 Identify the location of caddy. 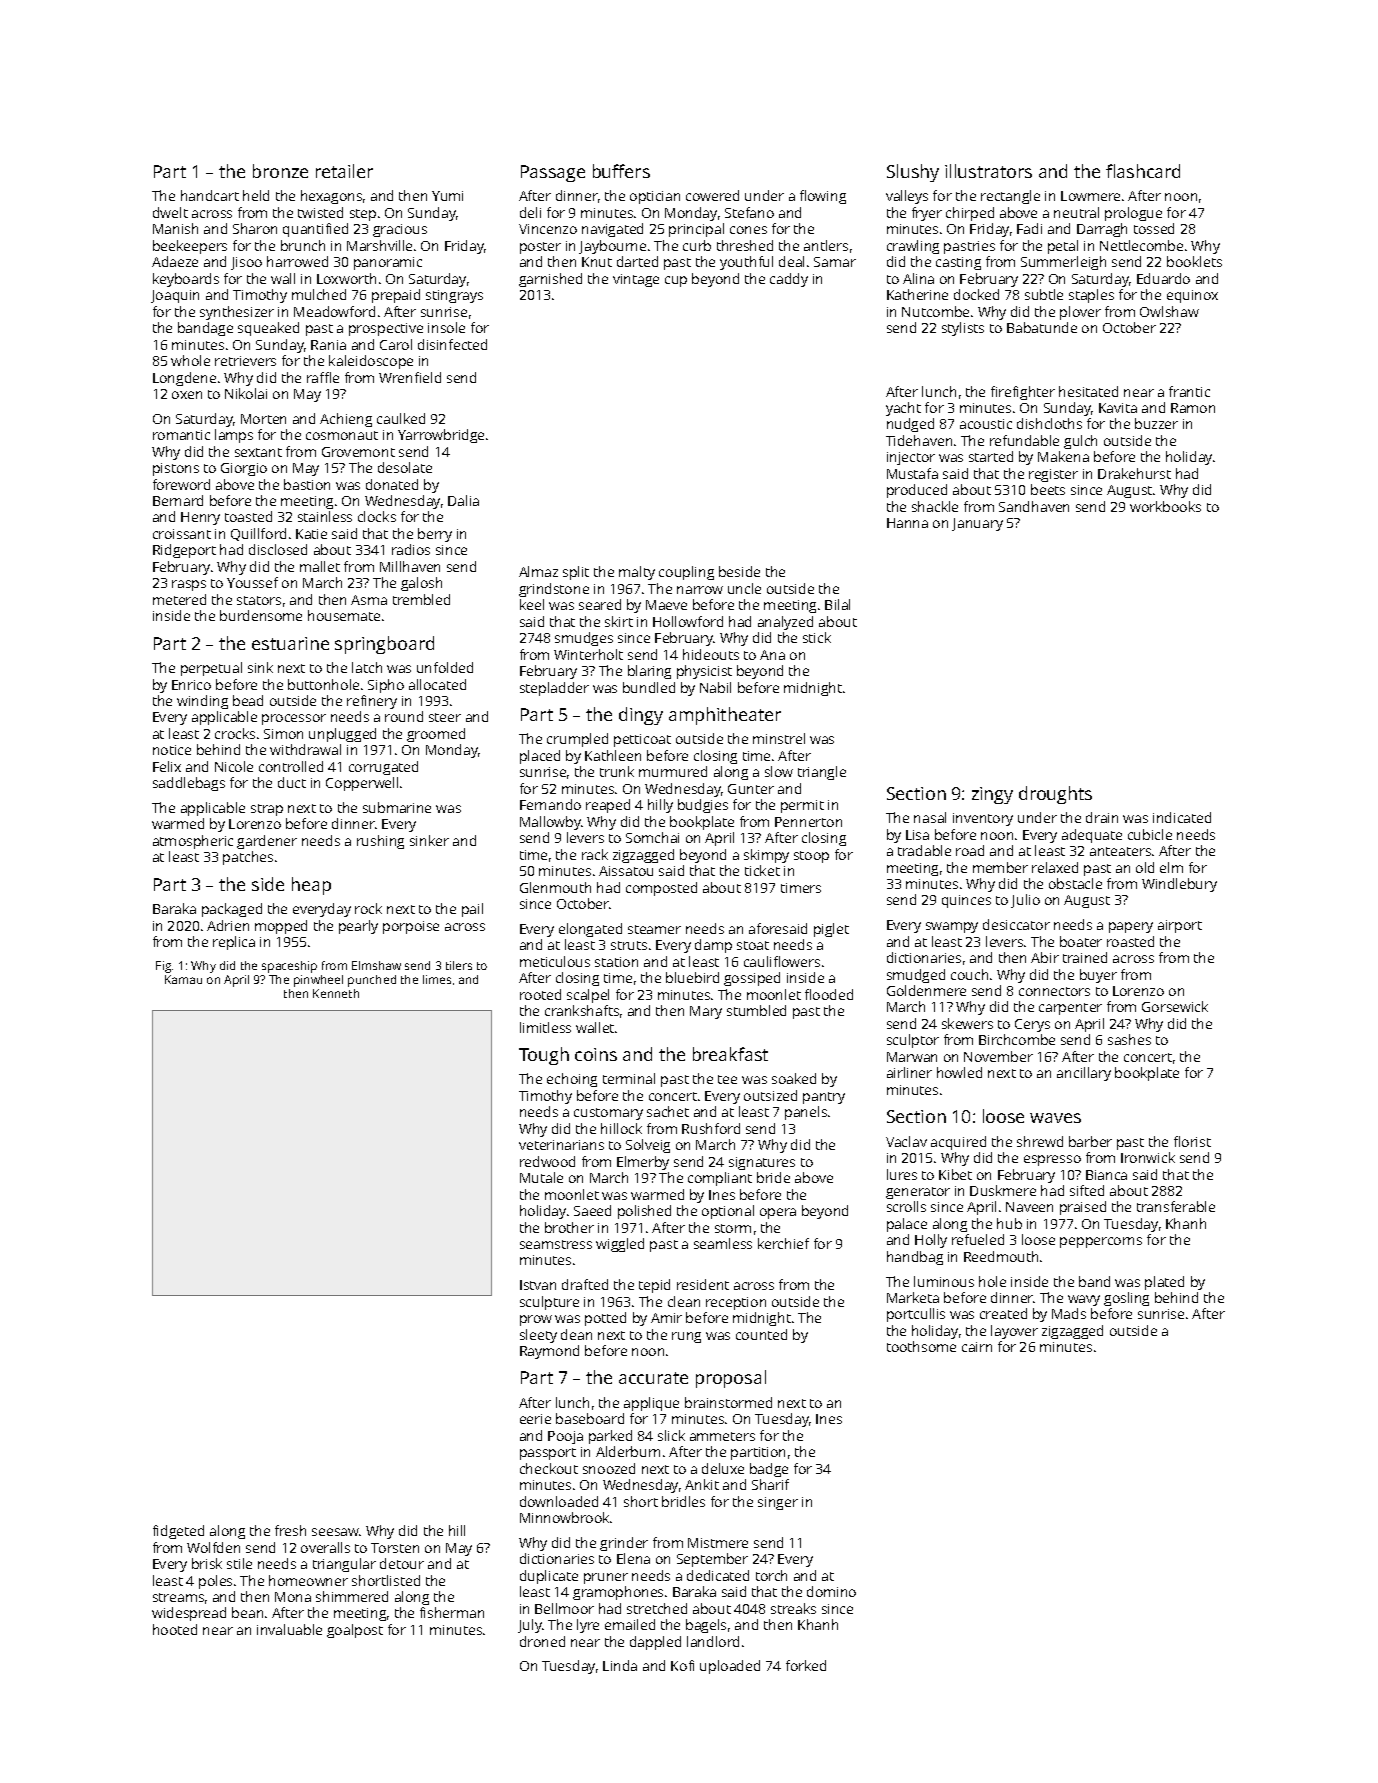
(789, 280).
